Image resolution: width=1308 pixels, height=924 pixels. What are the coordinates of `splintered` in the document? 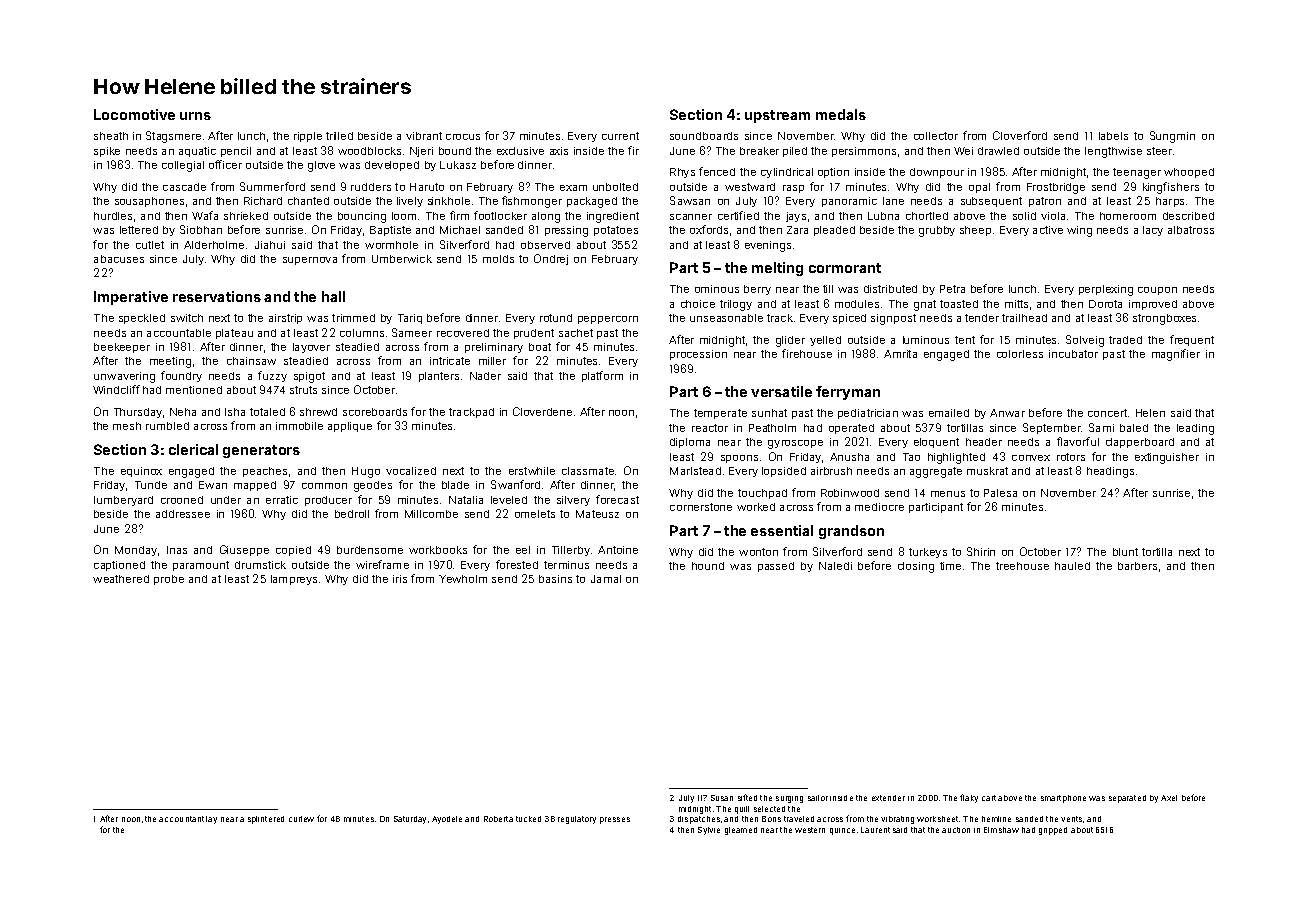 It's located at (266, 820).
